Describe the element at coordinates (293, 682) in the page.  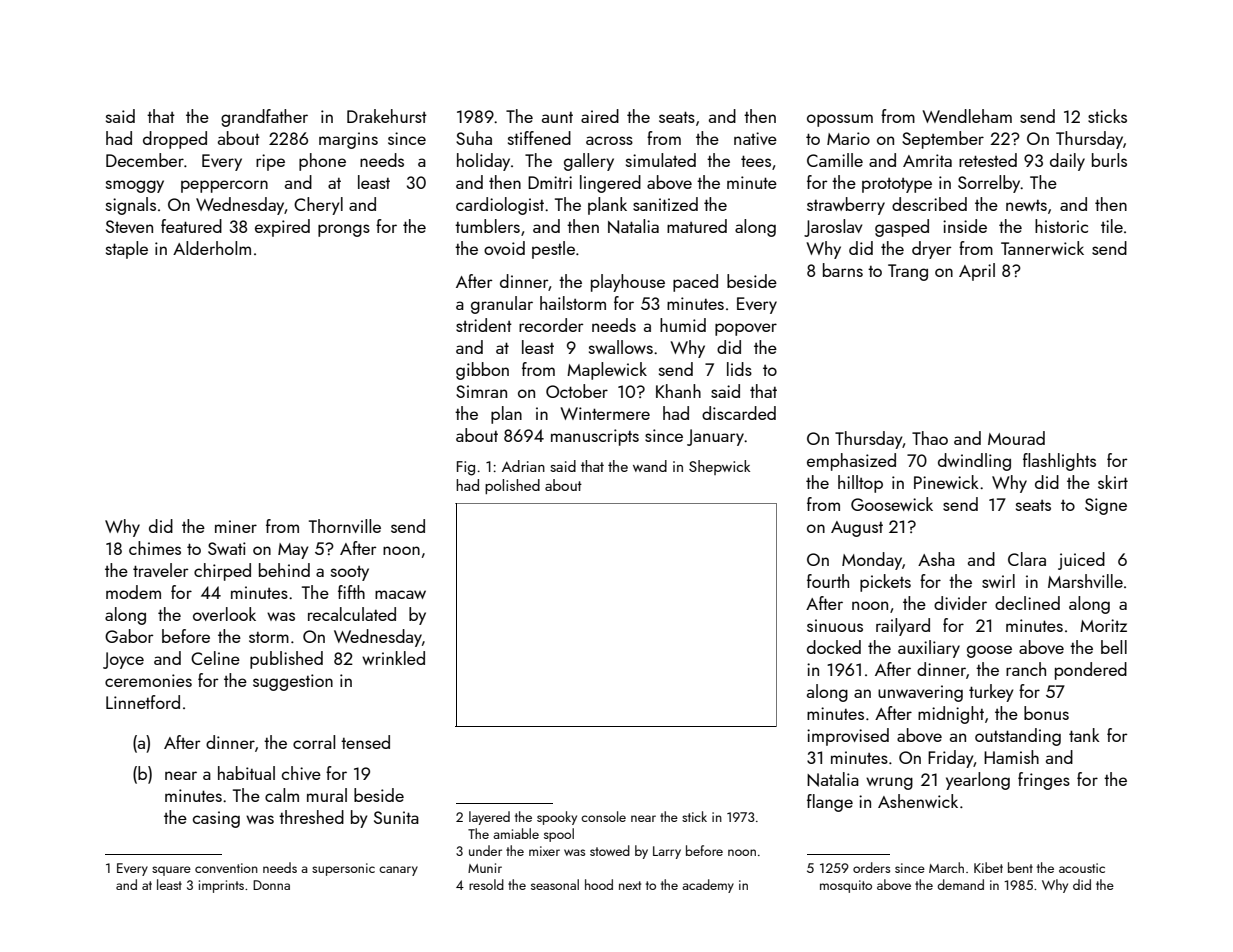
I see `suggestion` at that location.
